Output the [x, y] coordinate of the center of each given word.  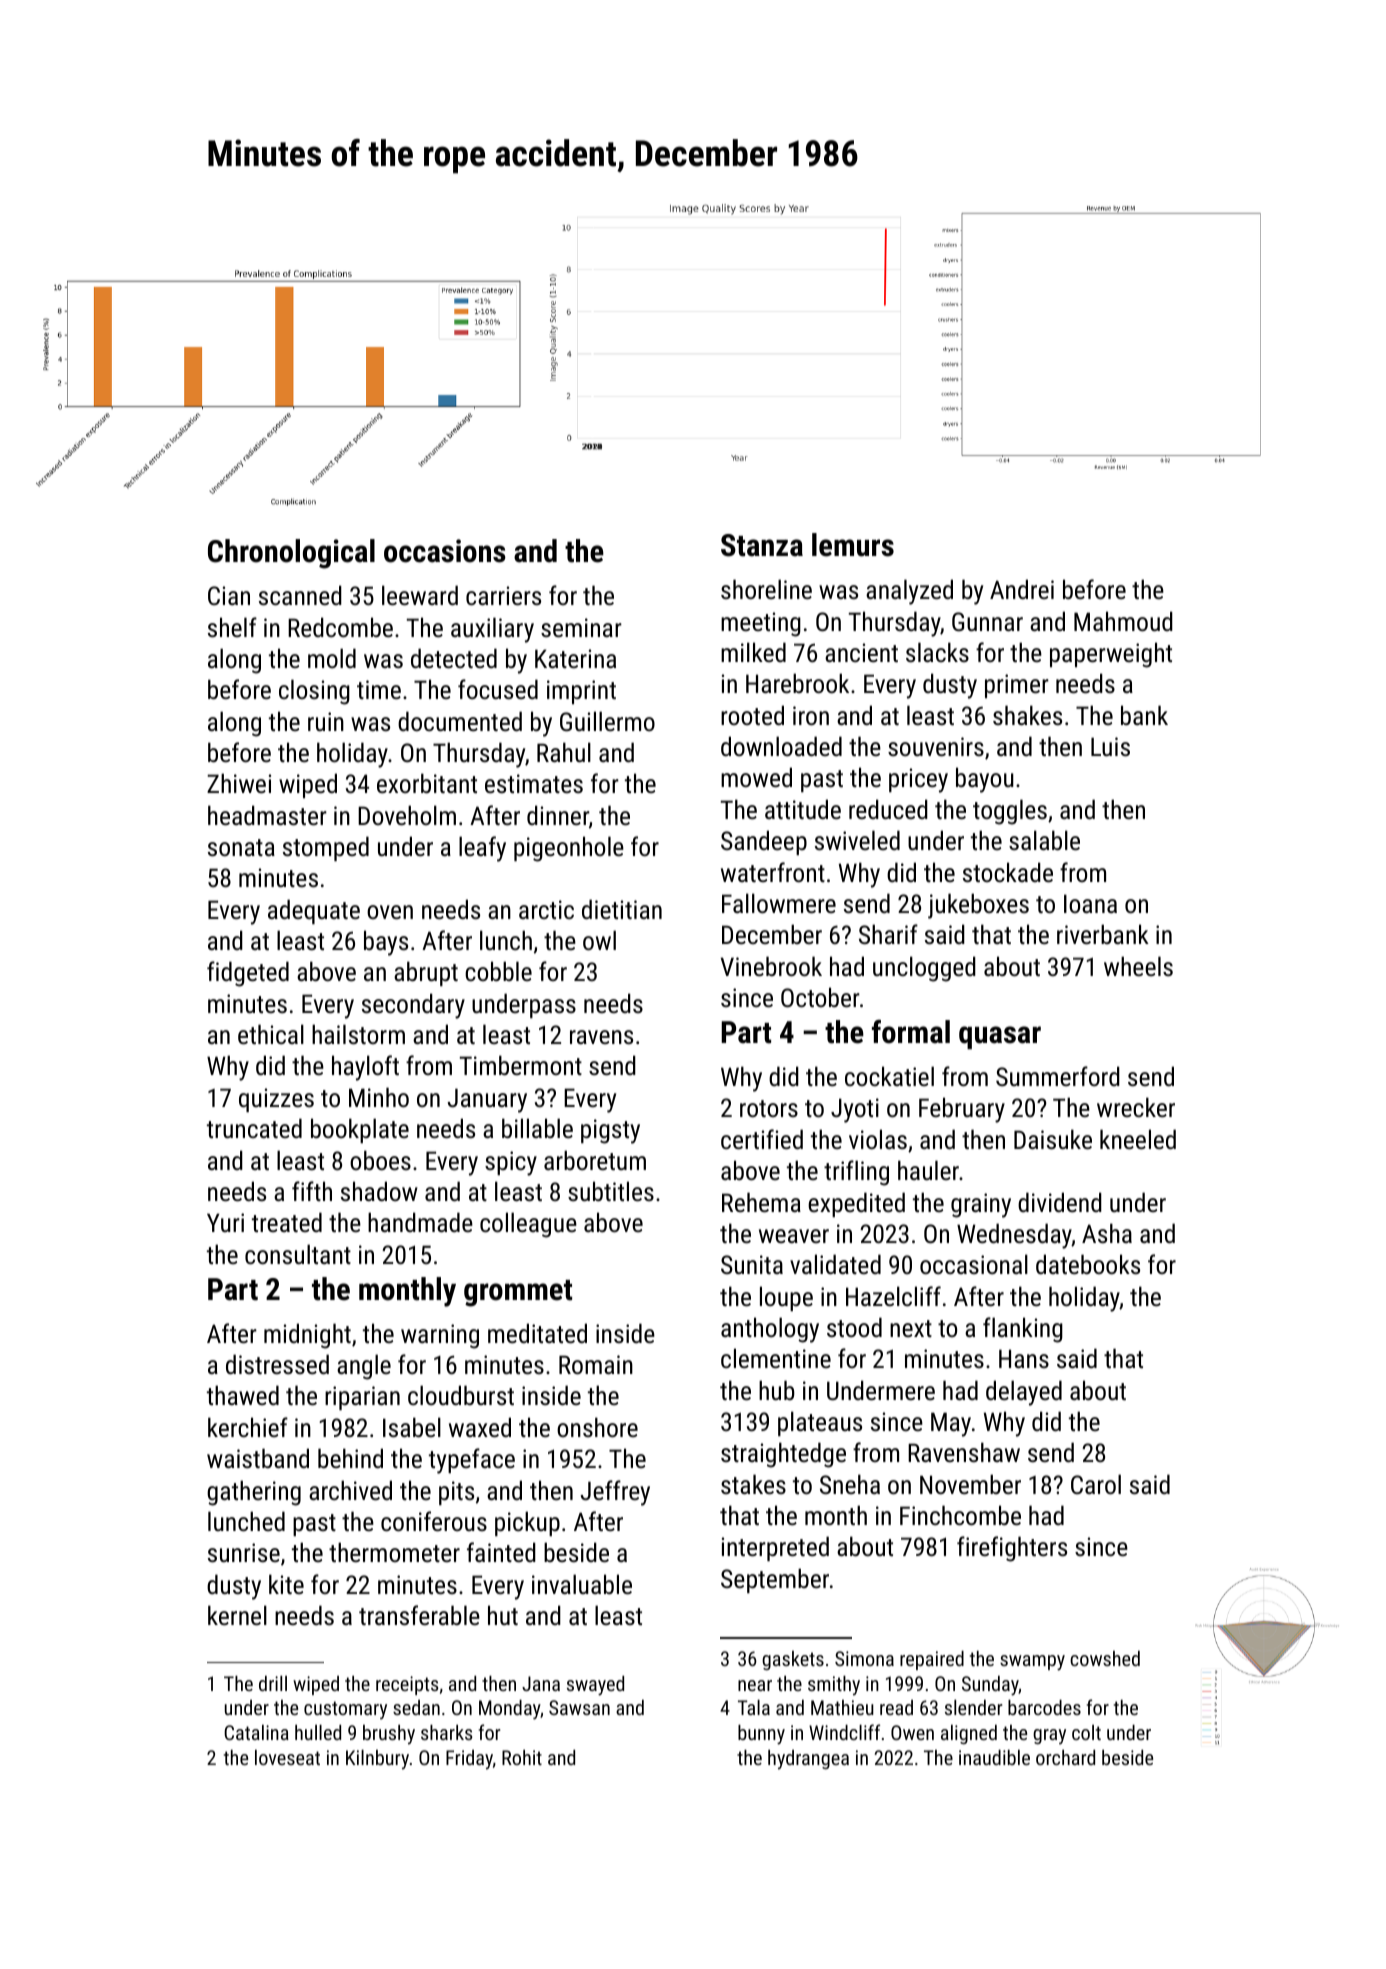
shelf [232, 627]
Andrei [1022, 589]
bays [386, 943]
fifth [312, 1191]
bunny [761, 1735]
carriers [503, 595]
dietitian [622, 909]
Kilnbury [377, 1760]
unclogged [924, 969]
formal [911, 1032]
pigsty [610, 1131]
